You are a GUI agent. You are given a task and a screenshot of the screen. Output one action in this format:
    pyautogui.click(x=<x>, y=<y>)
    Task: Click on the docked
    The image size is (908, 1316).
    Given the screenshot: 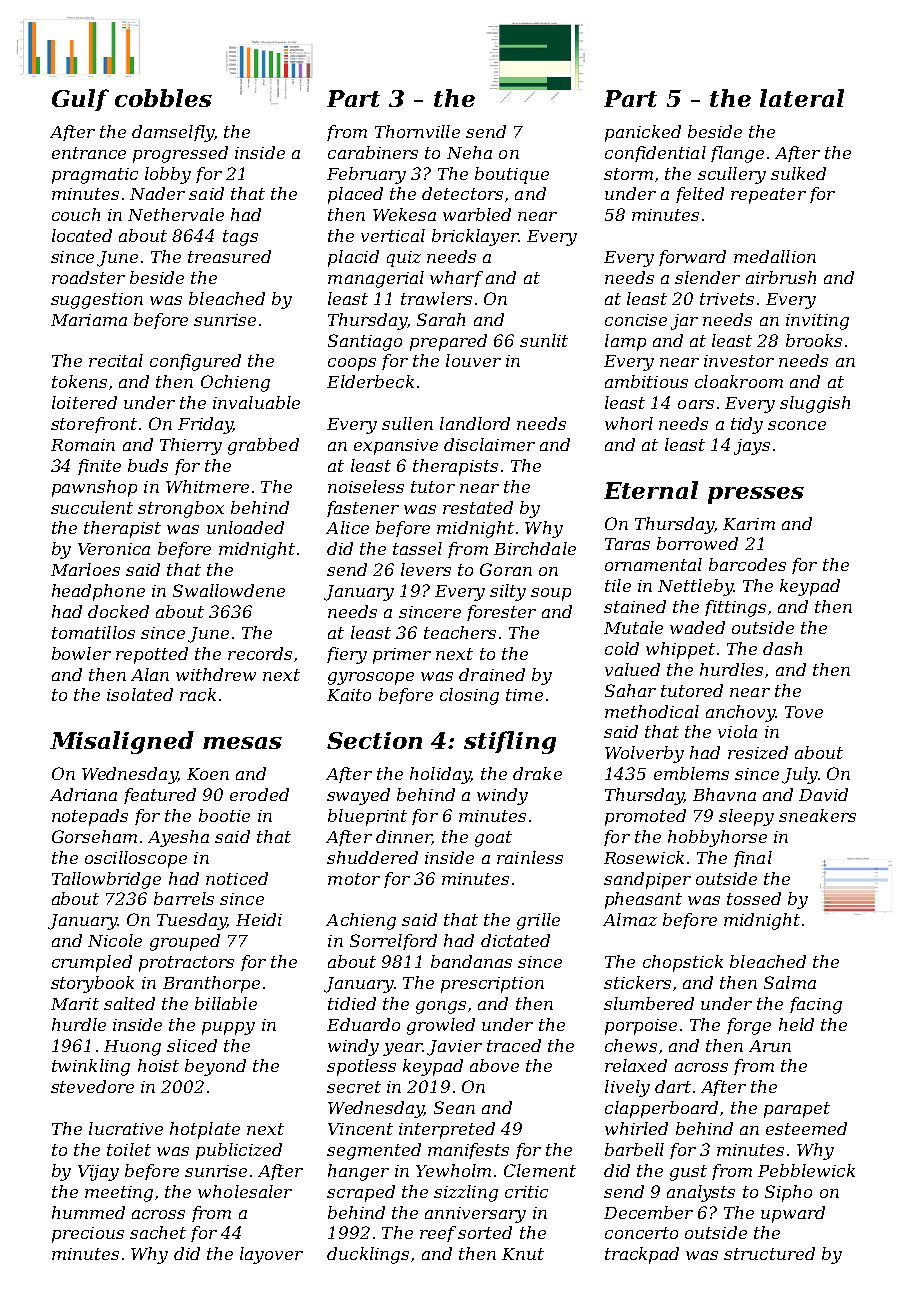 What is the action you would take?
    pyautogui.click(x=118, y=611)
